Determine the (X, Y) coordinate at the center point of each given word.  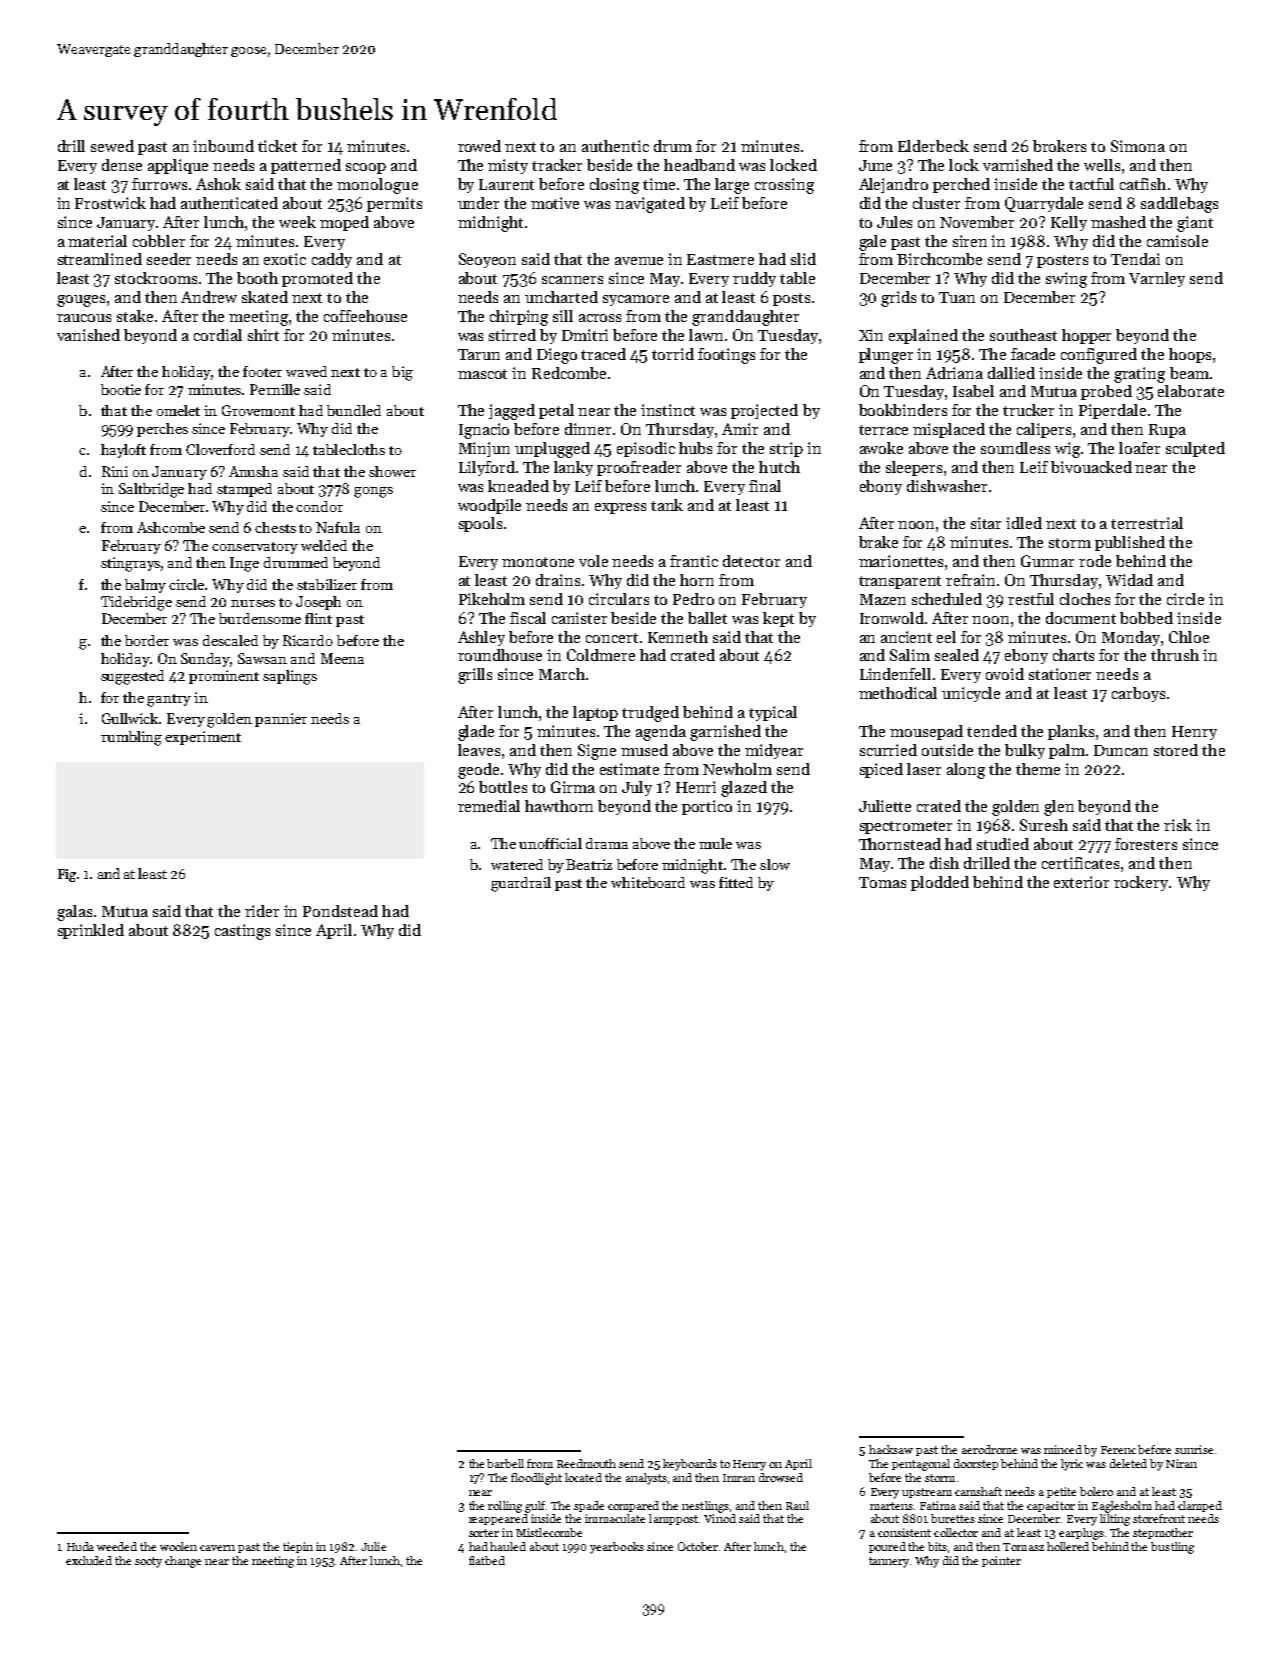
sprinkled (91, 931)
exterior (1081, 882)
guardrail (521, 884)
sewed (112, 146)
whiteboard (648, 882)
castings (242, 932)
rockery (1141, 883)
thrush (1175, 655)
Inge (244, 564)
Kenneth (678, 637)
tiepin (298, 1547)
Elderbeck (933, 146)
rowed (479, 146)
